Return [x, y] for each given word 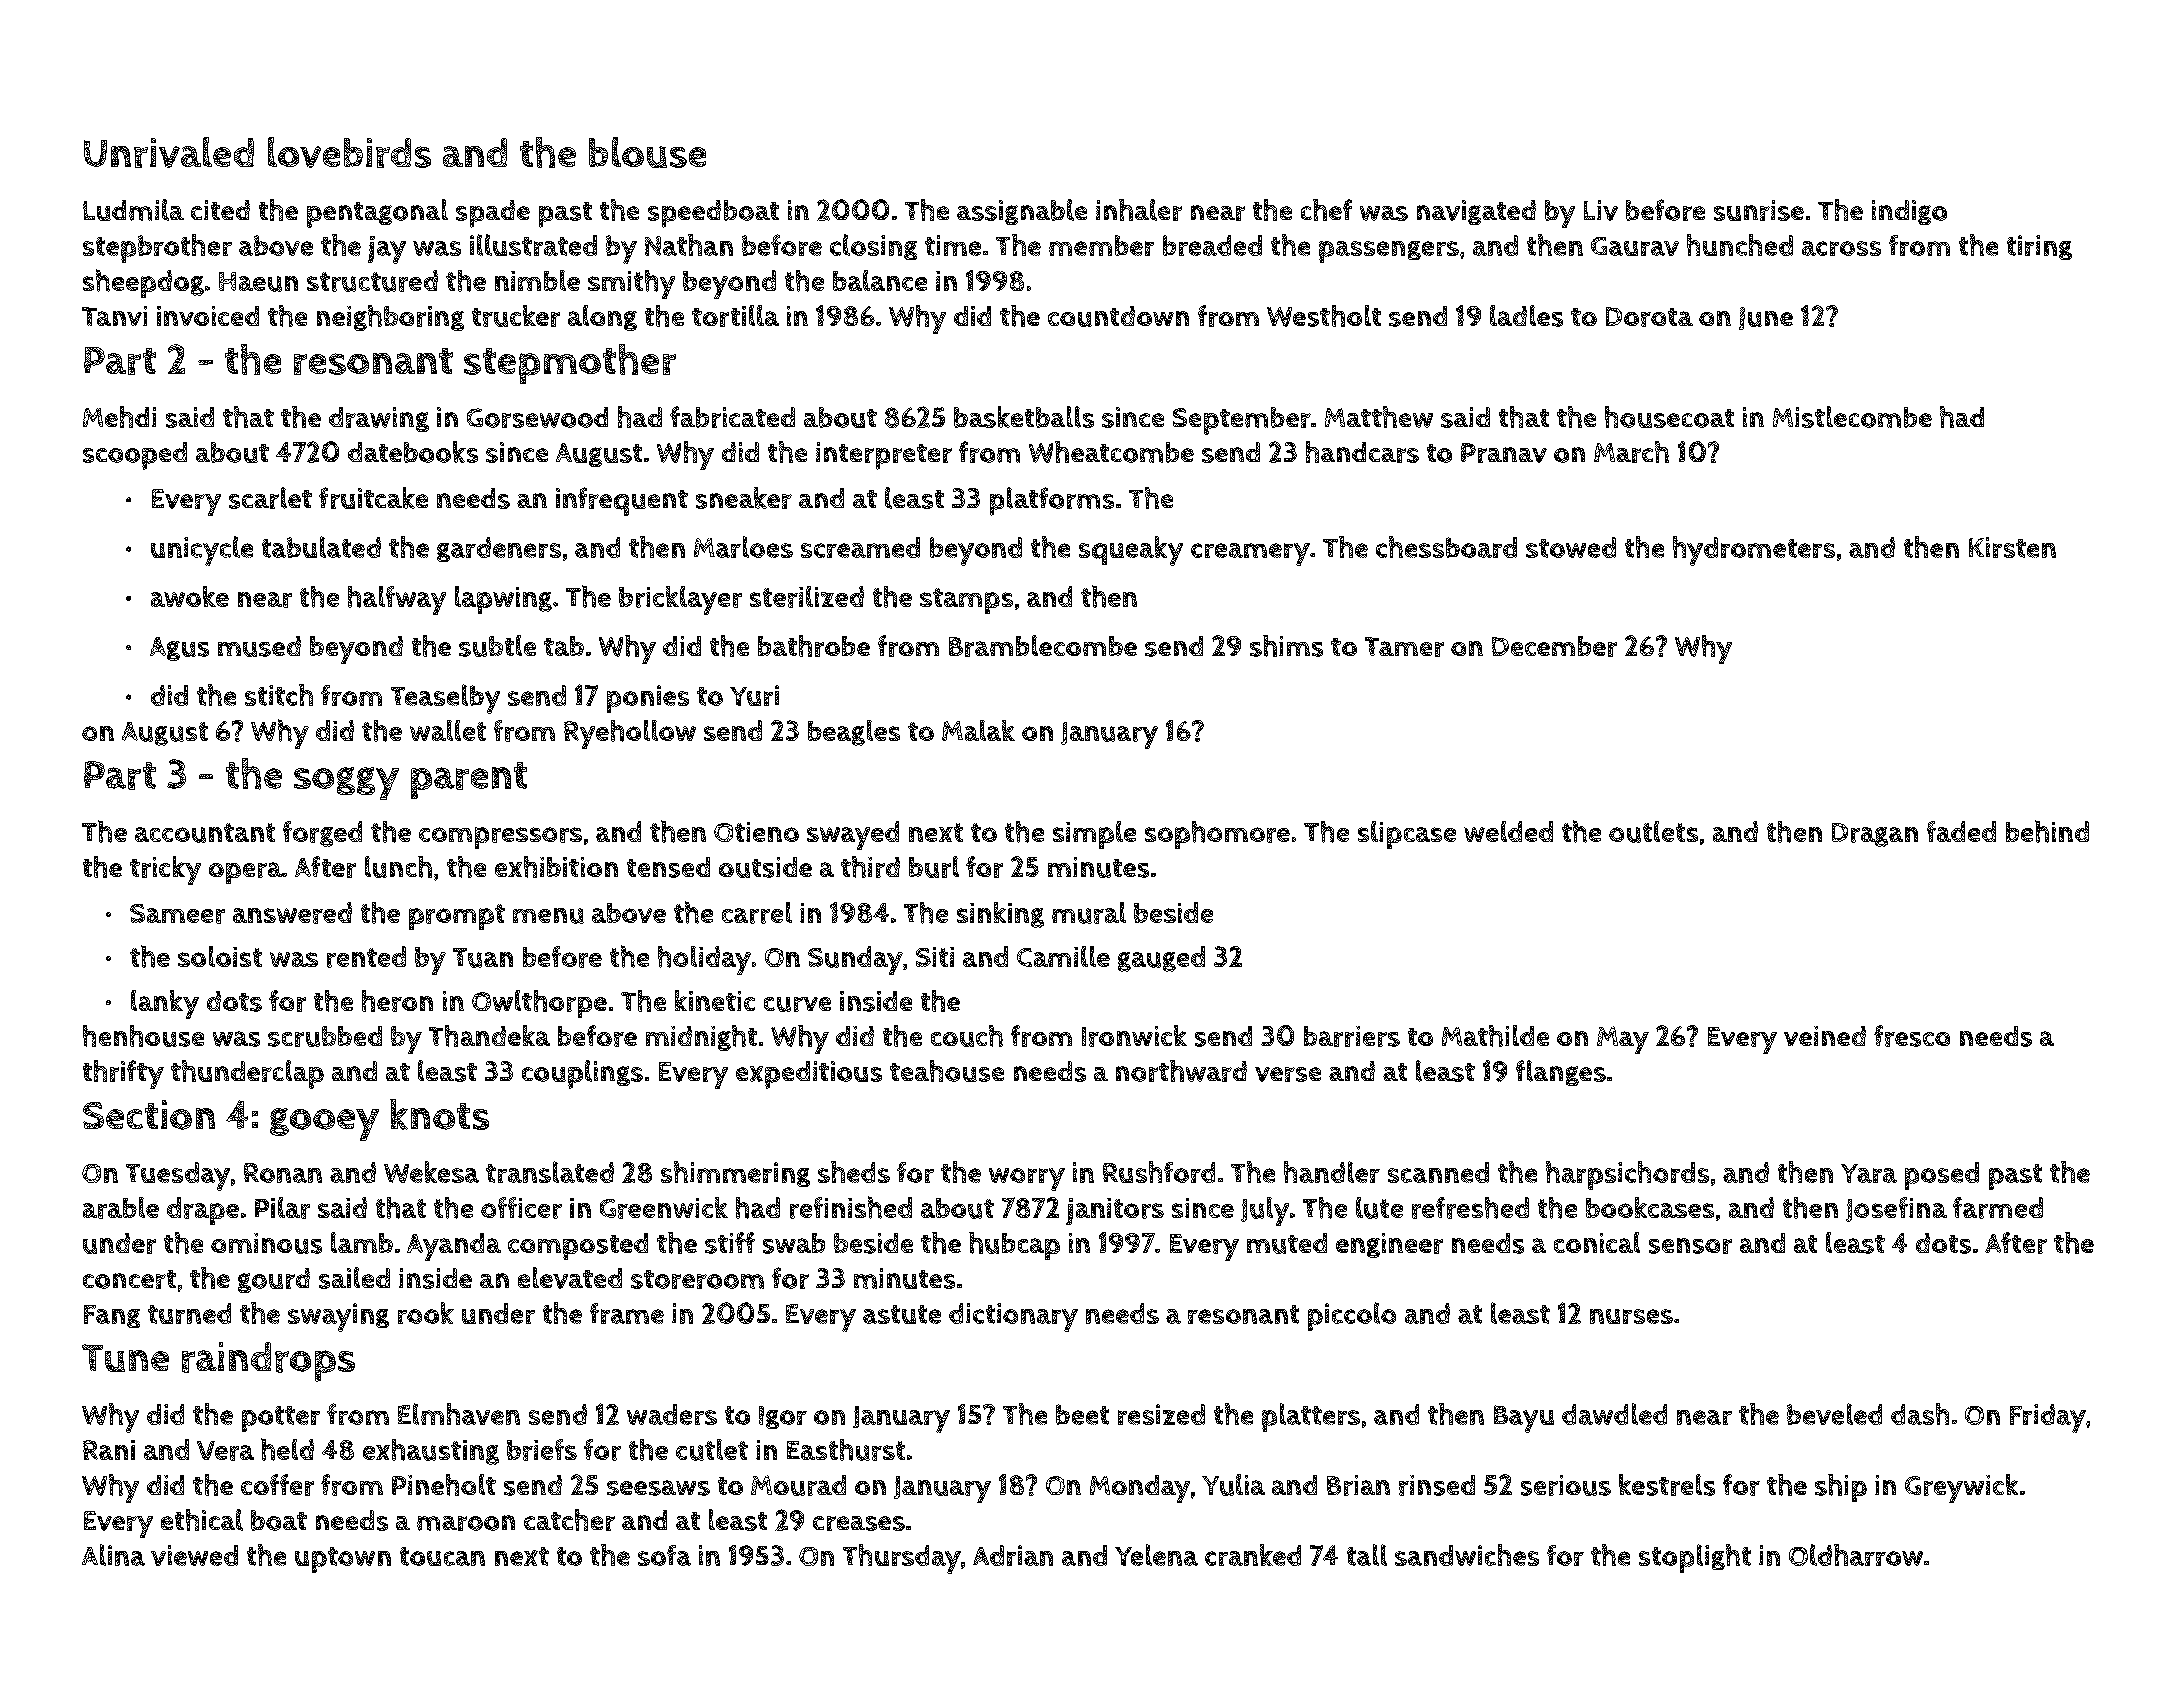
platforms [1052, 501]
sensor [1690, 1246]
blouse [647, 152]
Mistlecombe [1852, 417]
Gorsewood [537, 417]
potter [281, 1419]
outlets [1653, 832]
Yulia [1233, 1485]
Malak [978, 730]
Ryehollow [630, 734]
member [1101, 245]
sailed [354, 1278]
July [1265, 1211]
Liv [1601, 210]
